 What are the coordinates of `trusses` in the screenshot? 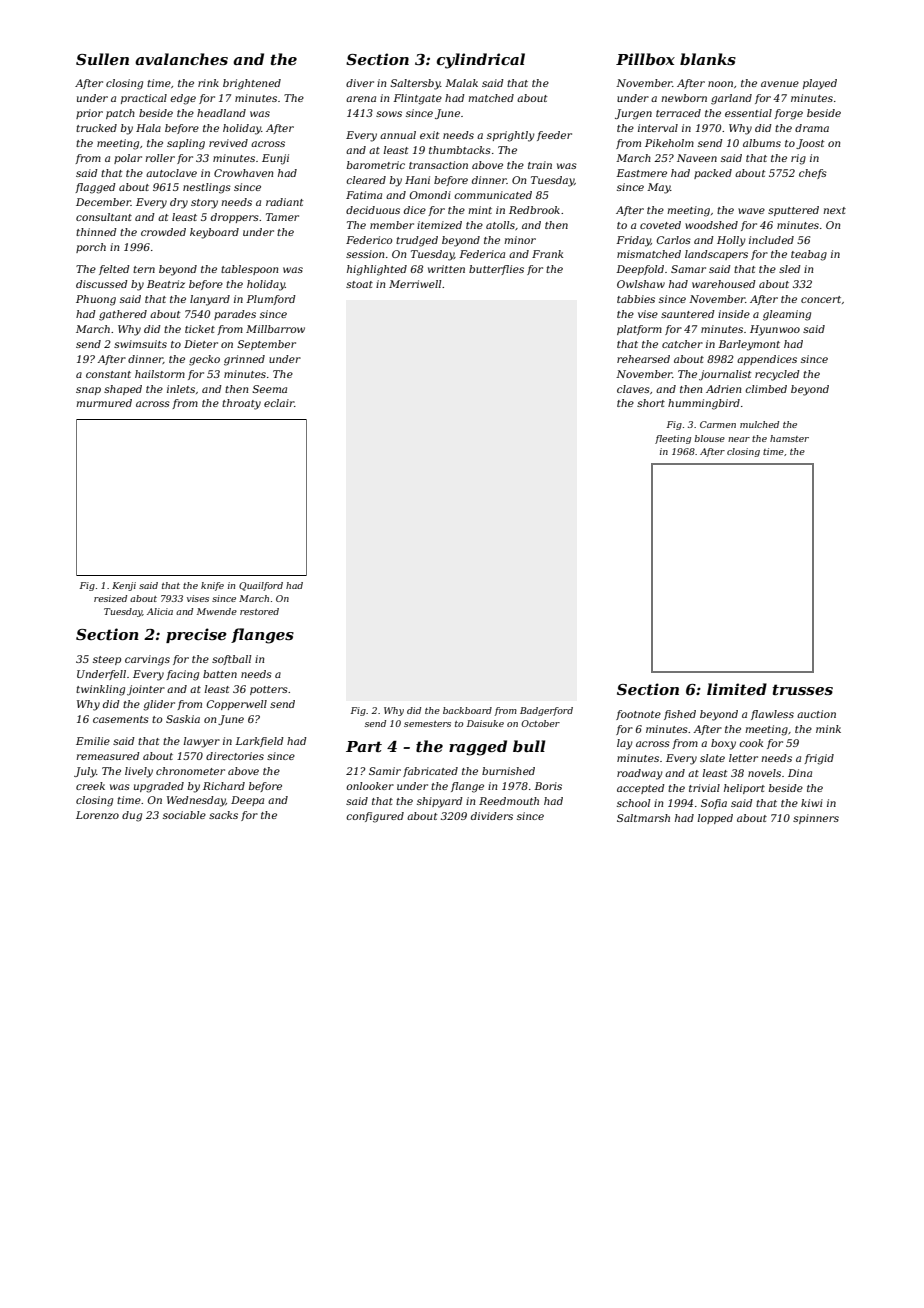 It's located at (803, 689).
